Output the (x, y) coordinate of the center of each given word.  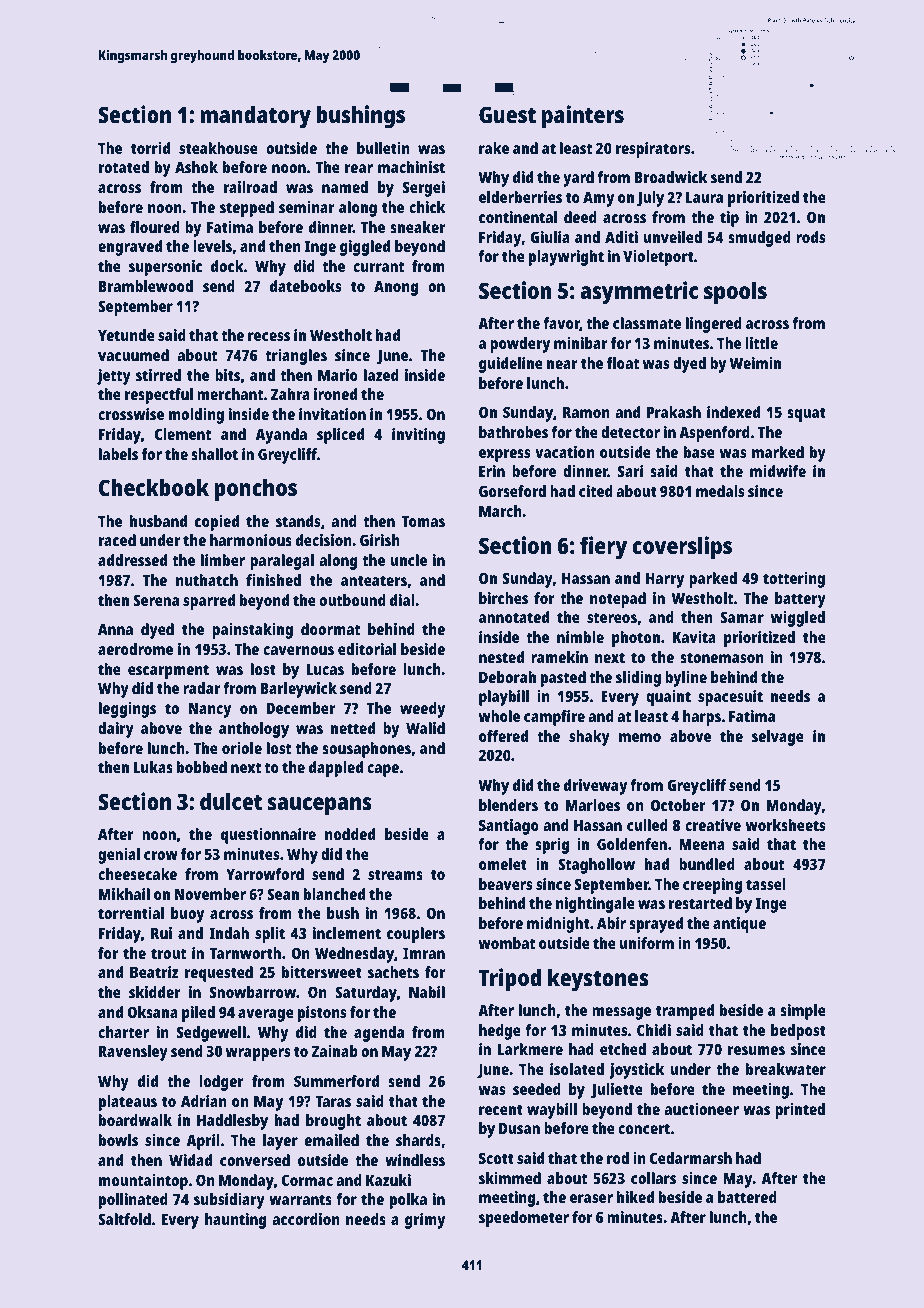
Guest (507, 114)
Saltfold (124, 1219)
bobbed (202, 767)
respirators (653, 150)
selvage (778, 738)
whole (499, 716)
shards (418, 1140)
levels (212, 246)
